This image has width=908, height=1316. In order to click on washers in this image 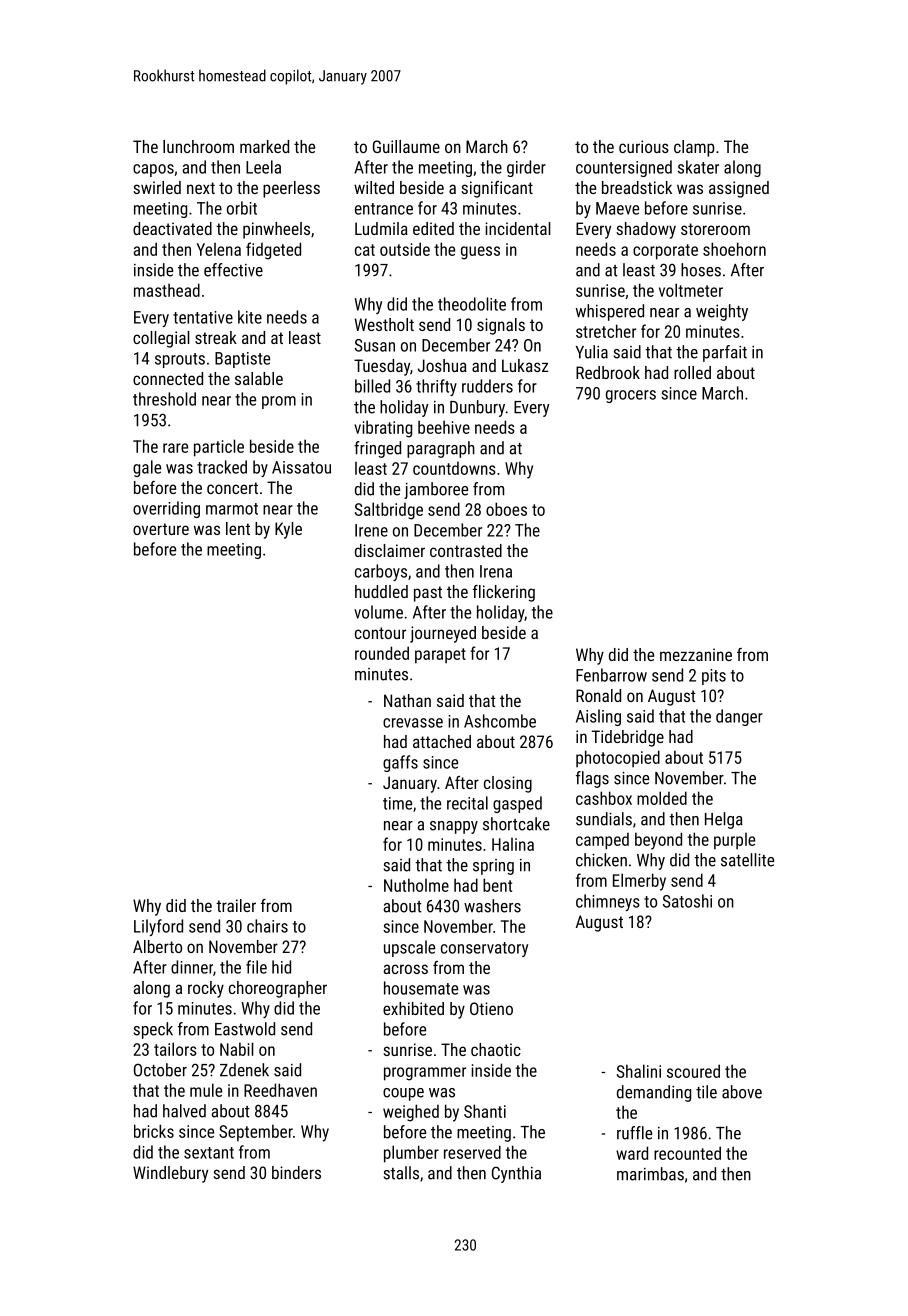, I will do `click(492, 906)`.
